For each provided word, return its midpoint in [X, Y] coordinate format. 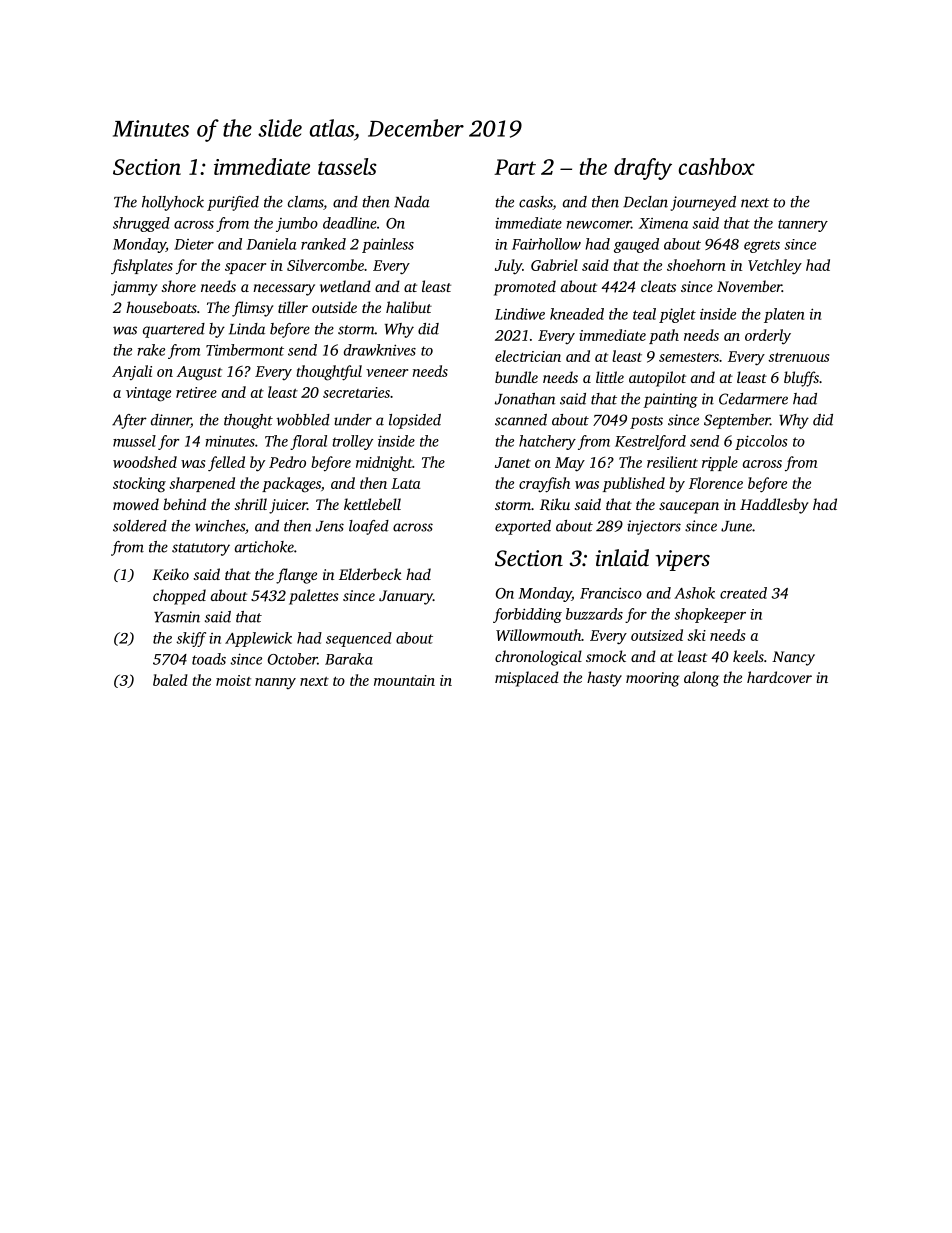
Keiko [170, 574]
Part [515, 167]
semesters [689, 357]
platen [784, 315]
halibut [409, 307]
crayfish [544, 485]
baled [170, 680]
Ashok [694, 593]
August [199, 373]
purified [233, 203]
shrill [251, 504]
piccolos [761, 442]
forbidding [527, 615]
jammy [134, 288]
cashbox [717, 166]
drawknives [380, 350]
